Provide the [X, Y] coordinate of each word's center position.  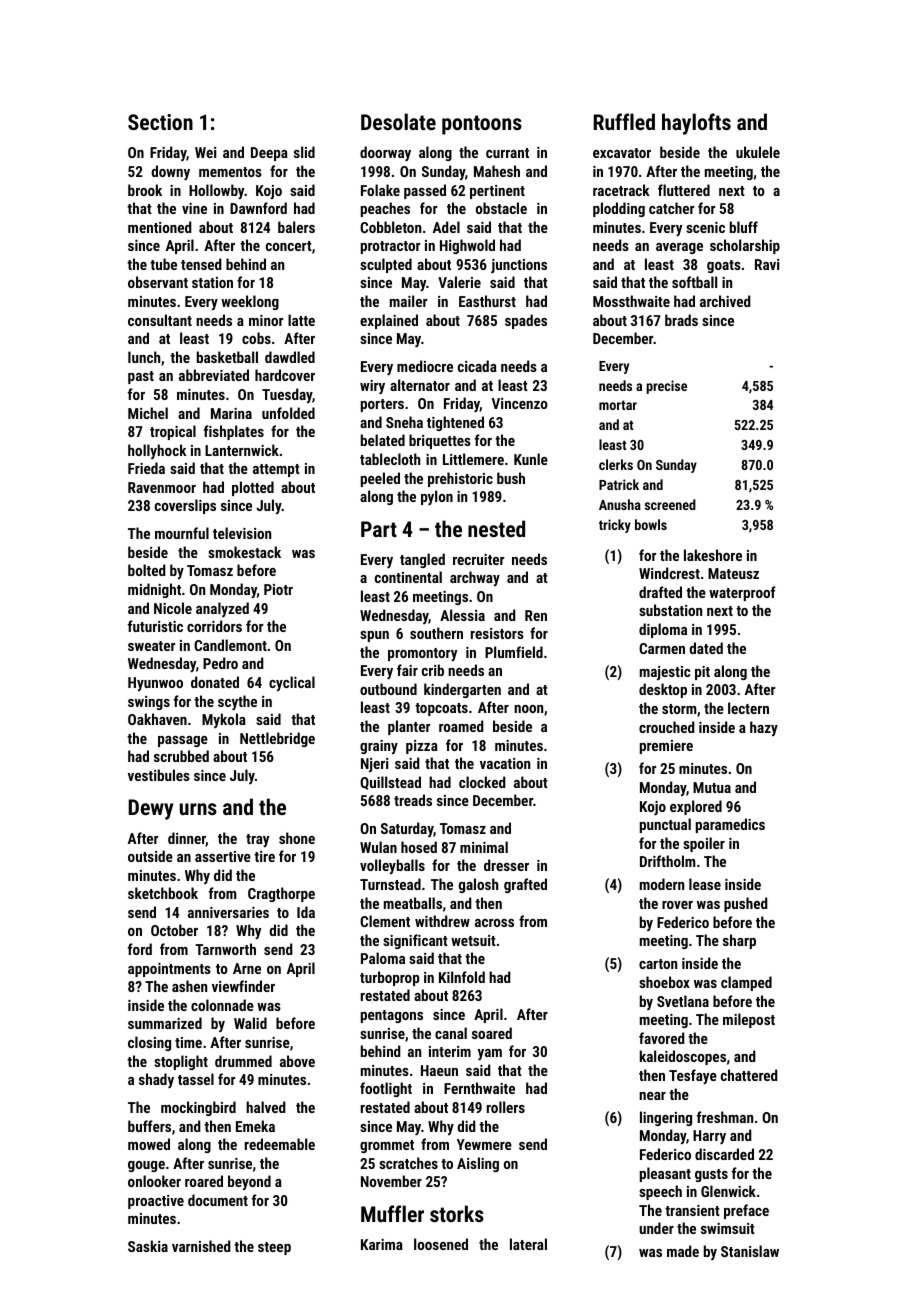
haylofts [696, 124]
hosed [419, 847]
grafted [525, 885]
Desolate [398, 121]
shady [156, 1080]
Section [160, 122]
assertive [223, 856]
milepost [749, 1020]
